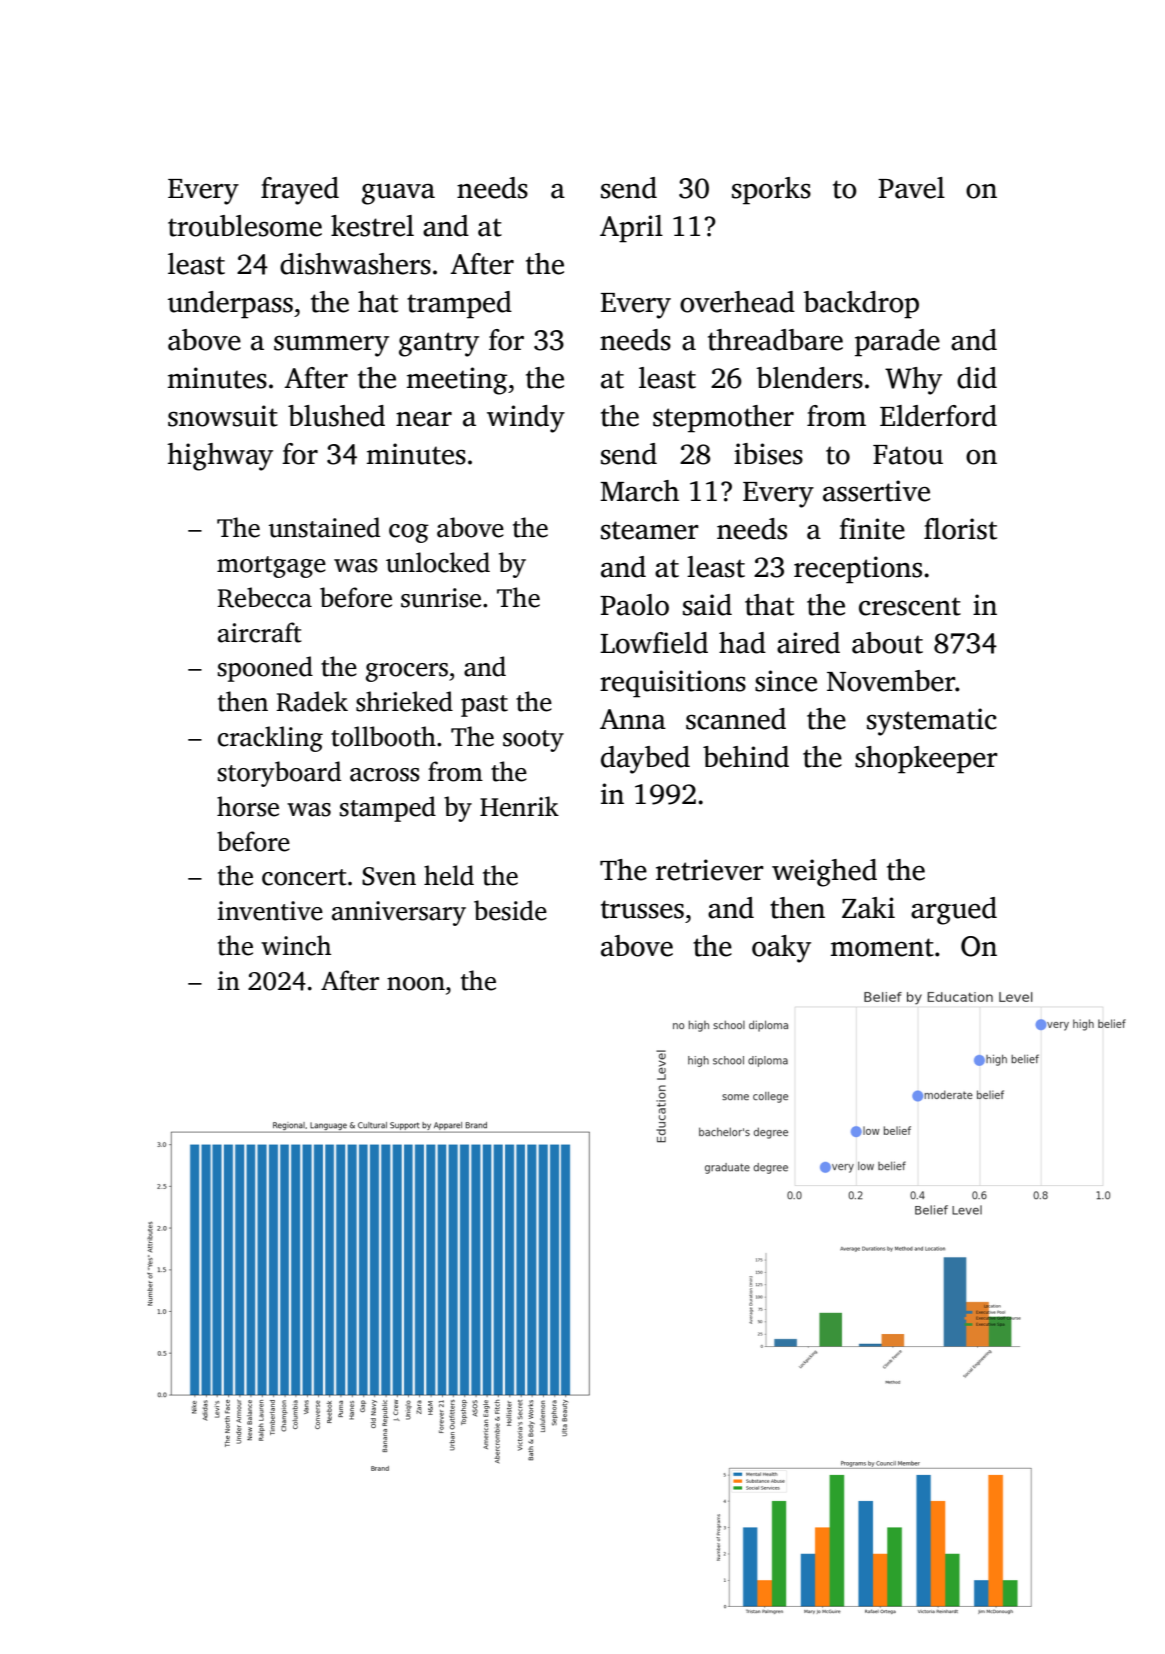  What do you see at coordinates (300, 191) in the screenshot?
I see `frayed` at bounding box center [300, 191].
